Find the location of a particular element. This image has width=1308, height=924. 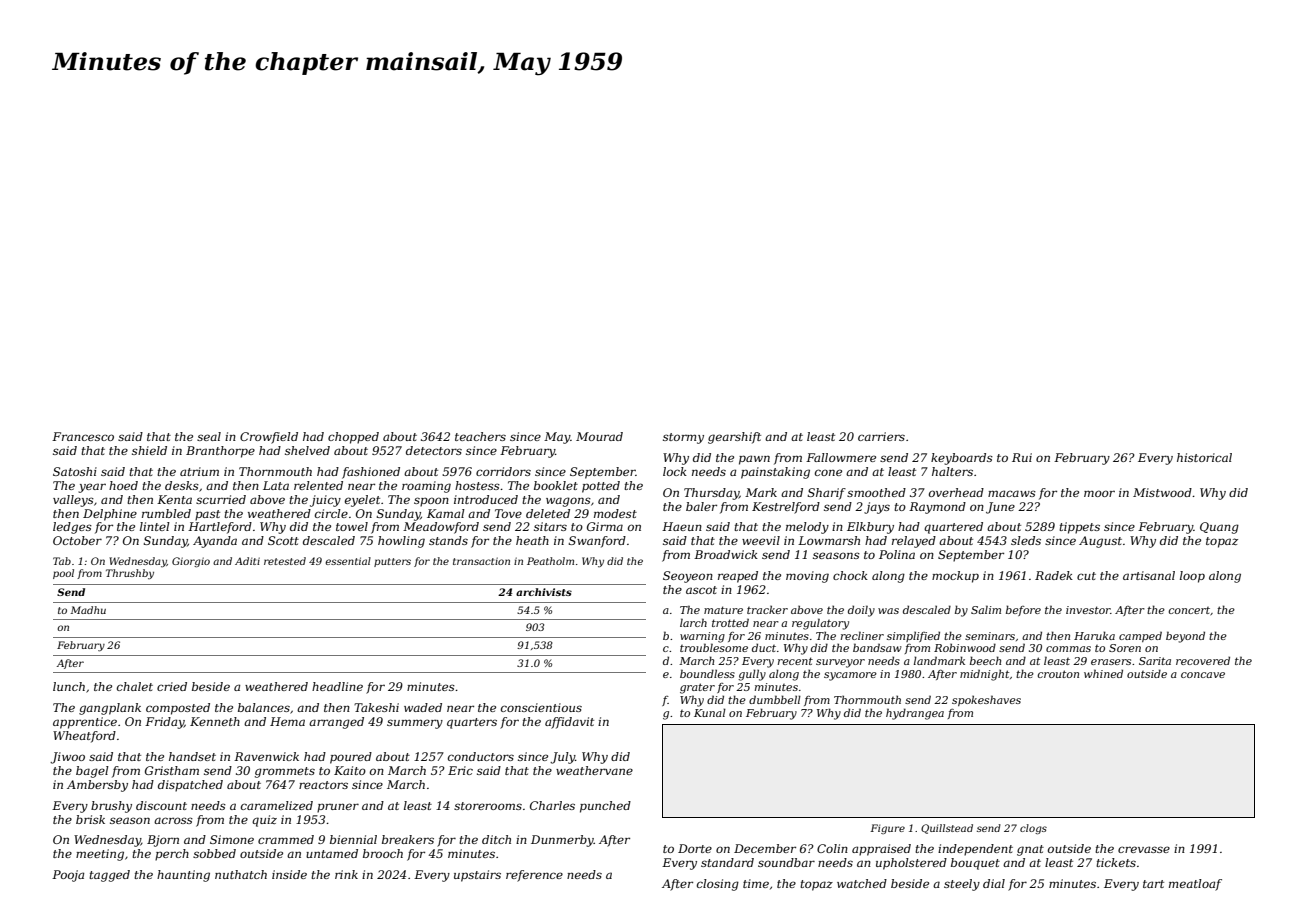

Jiwoo is located at coordinates (67, 758).
